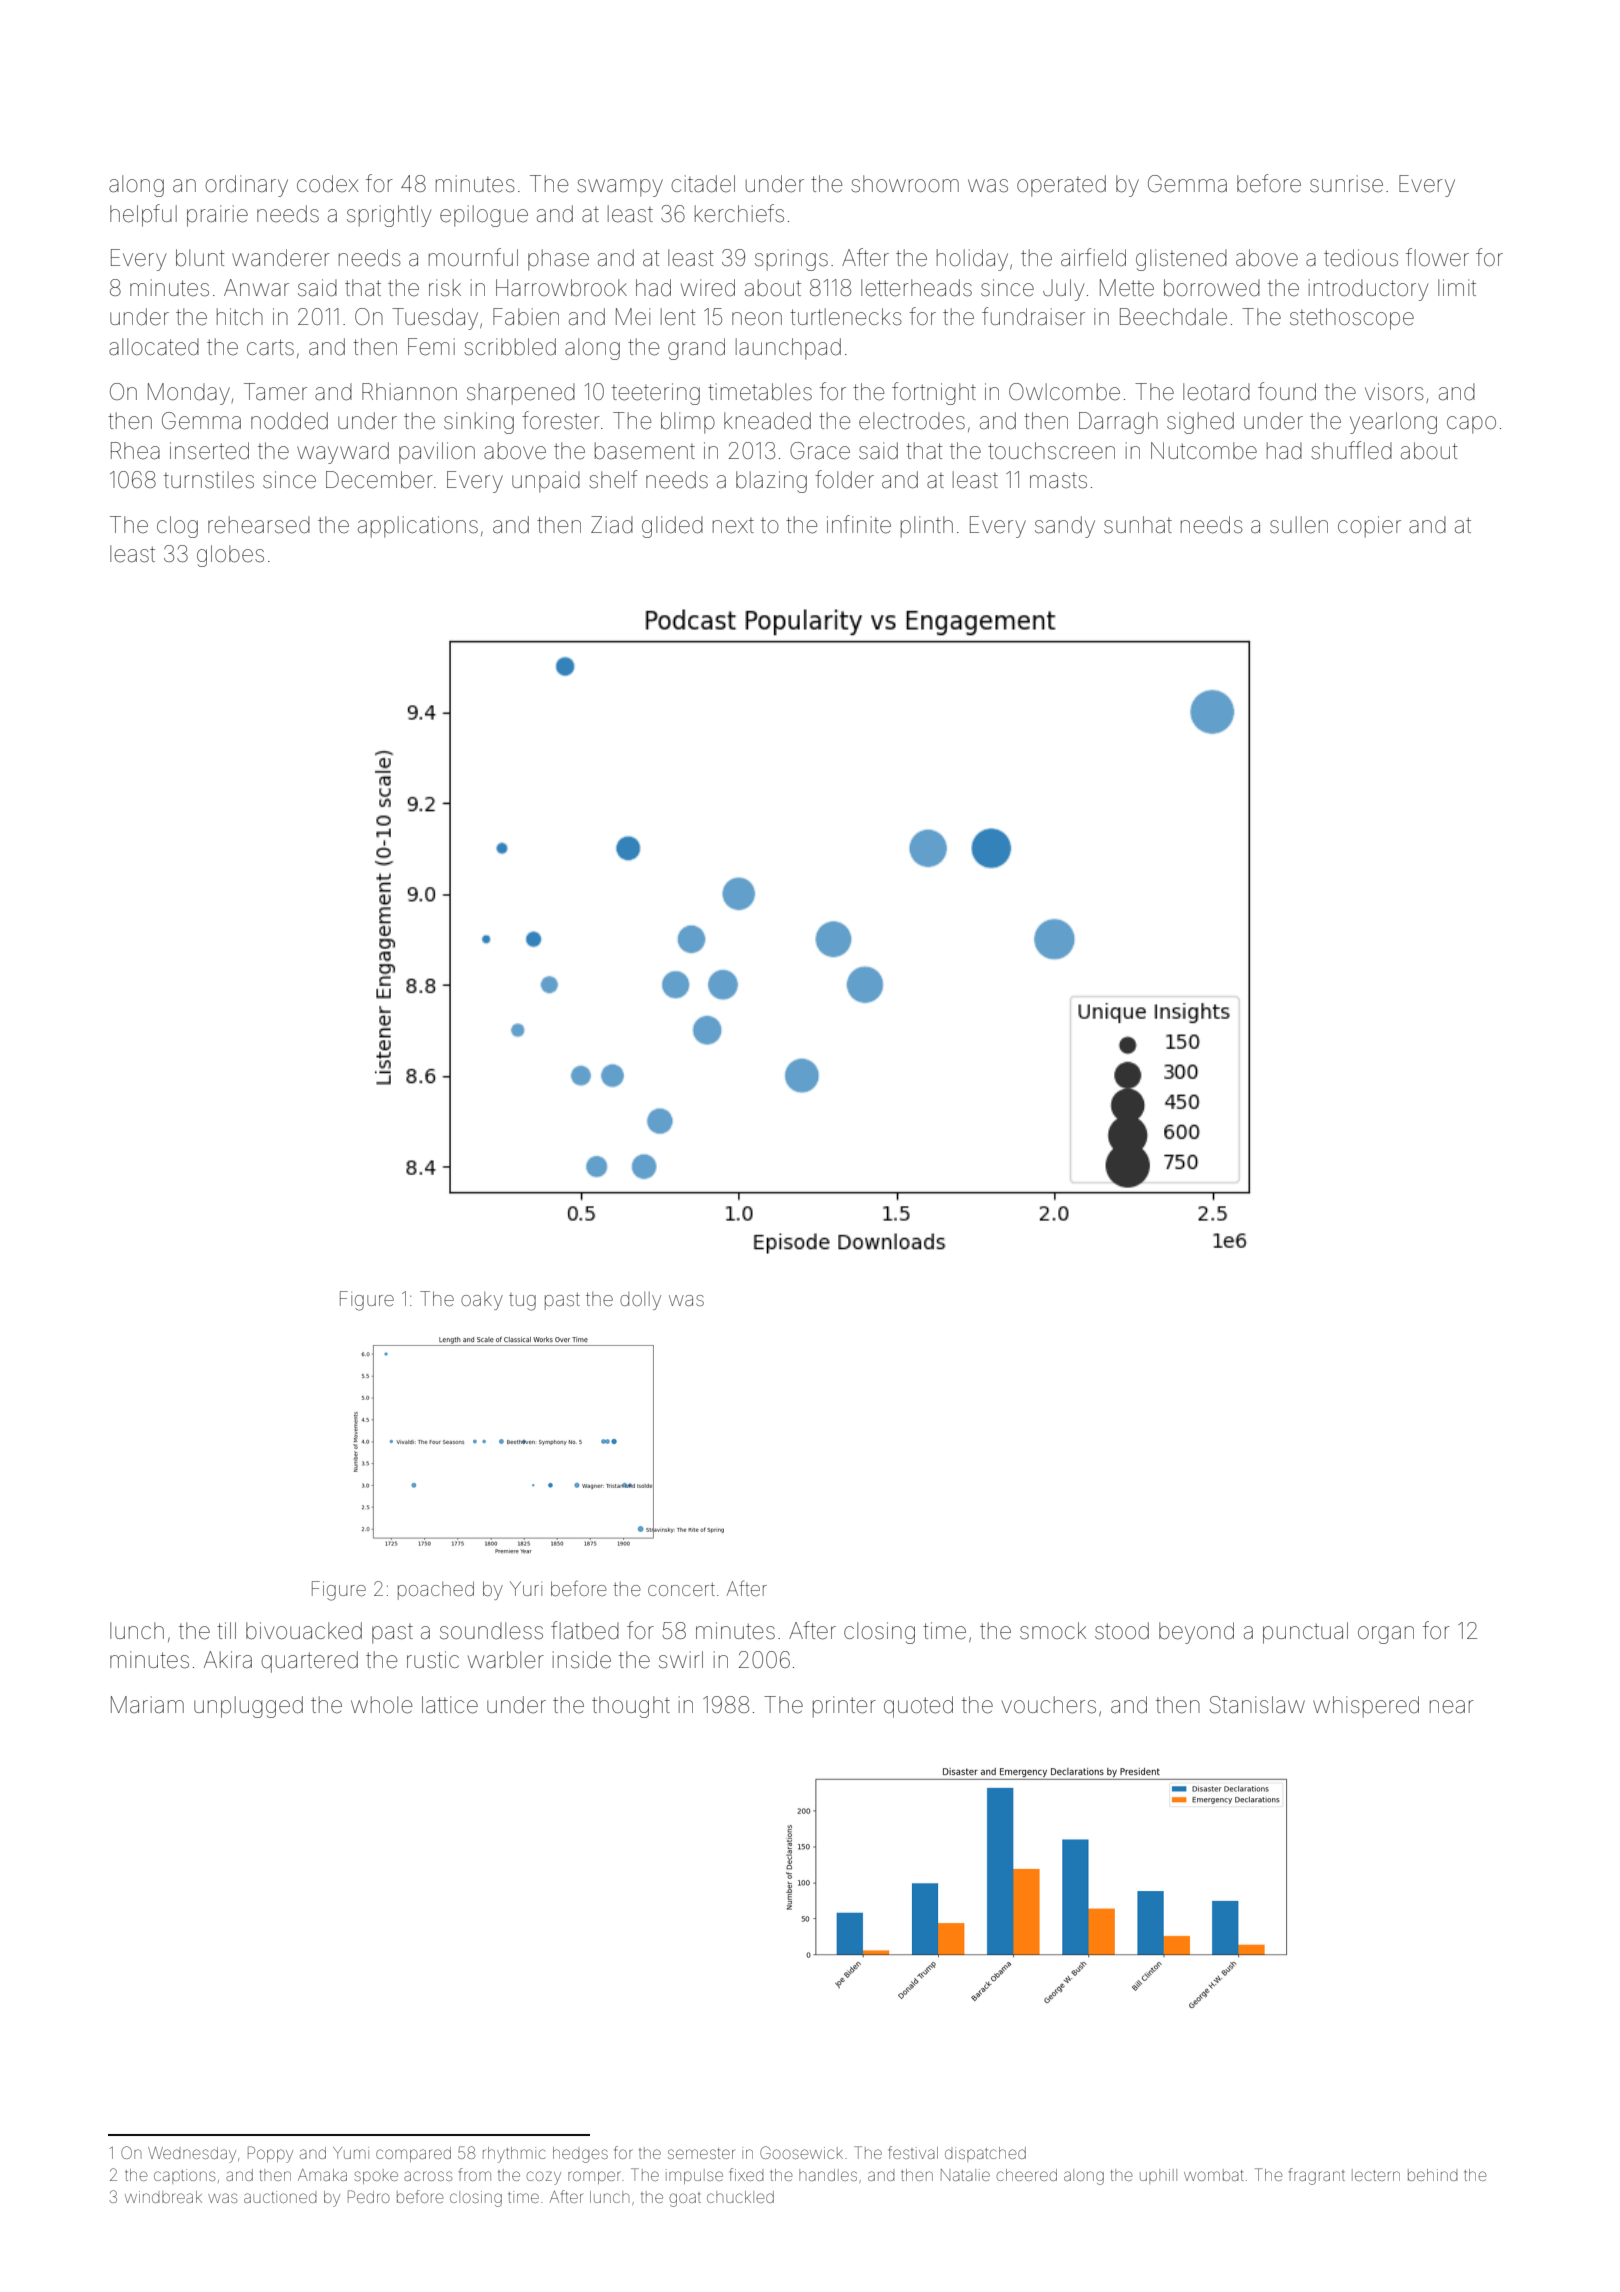  I want to click on lectern, so click(1376, 2175).
